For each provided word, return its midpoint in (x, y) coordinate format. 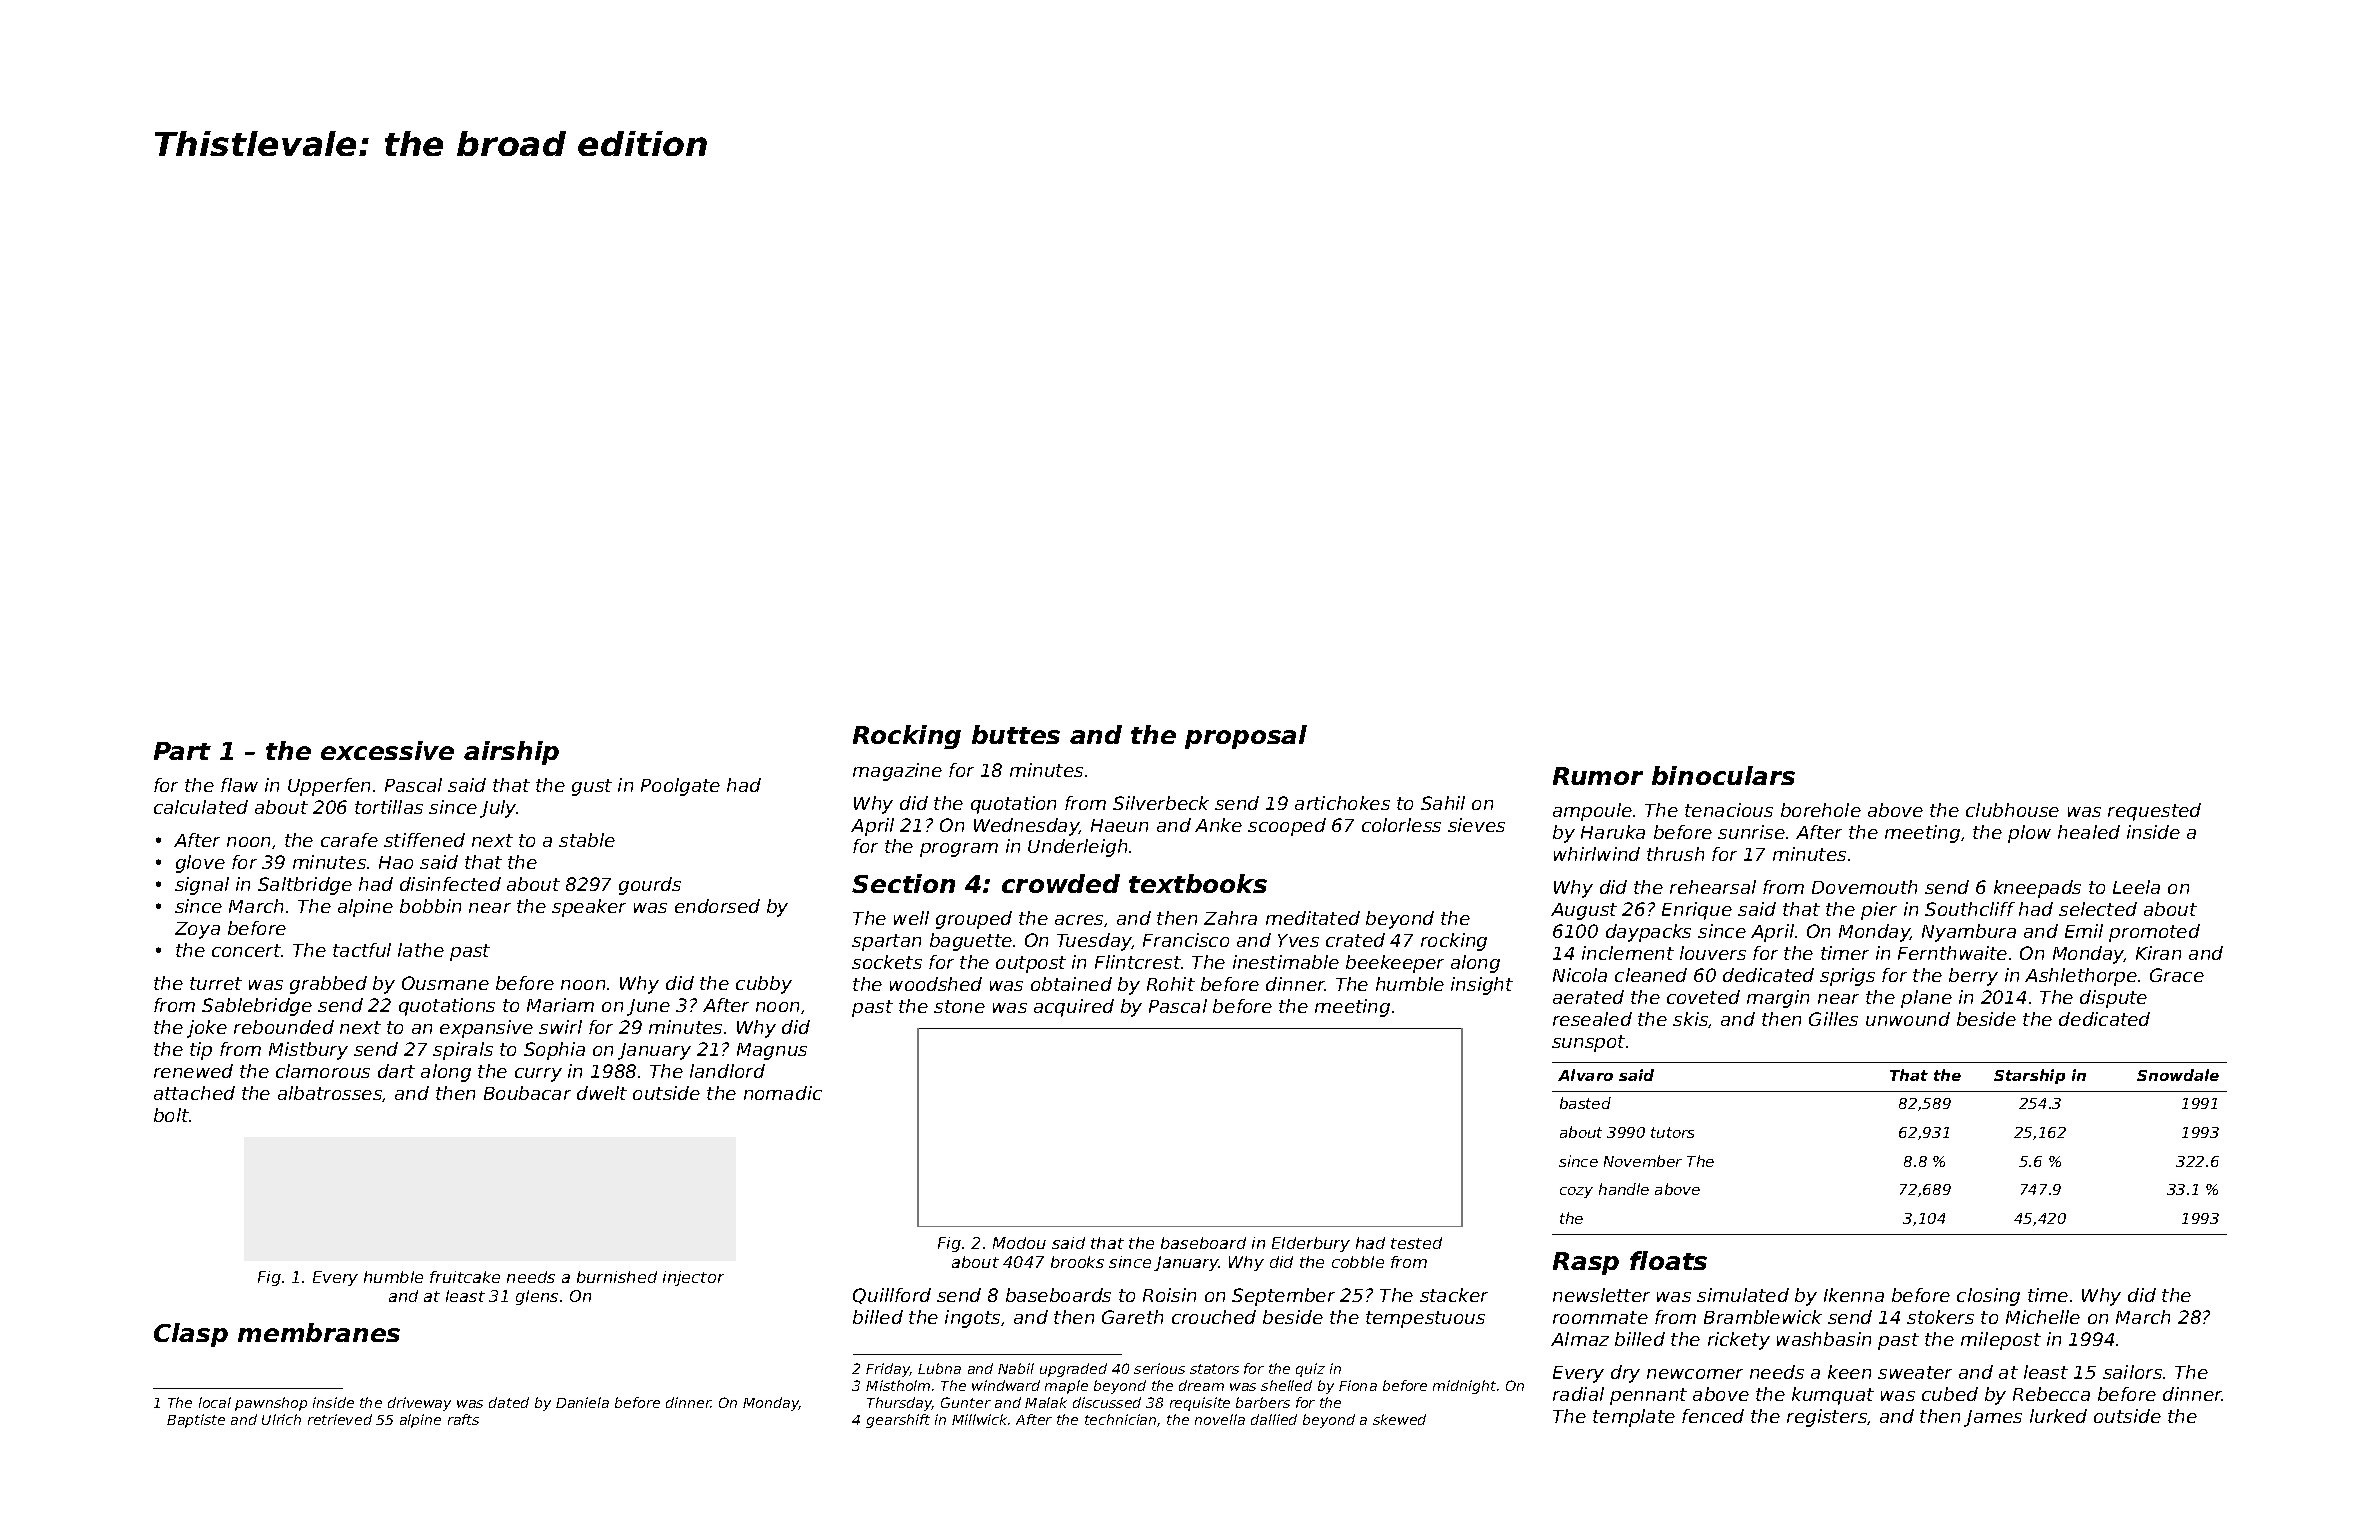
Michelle (2043, 1317)
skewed (1399, 1419)
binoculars (1723, 775)
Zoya (197, 930)
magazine (897, 772)
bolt (171, 1115)
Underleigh (1077, 848)
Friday (888, 1370)
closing (1988, 1297)
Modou (1019, 1243)
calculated (201, 807)
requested (2154, 812)
